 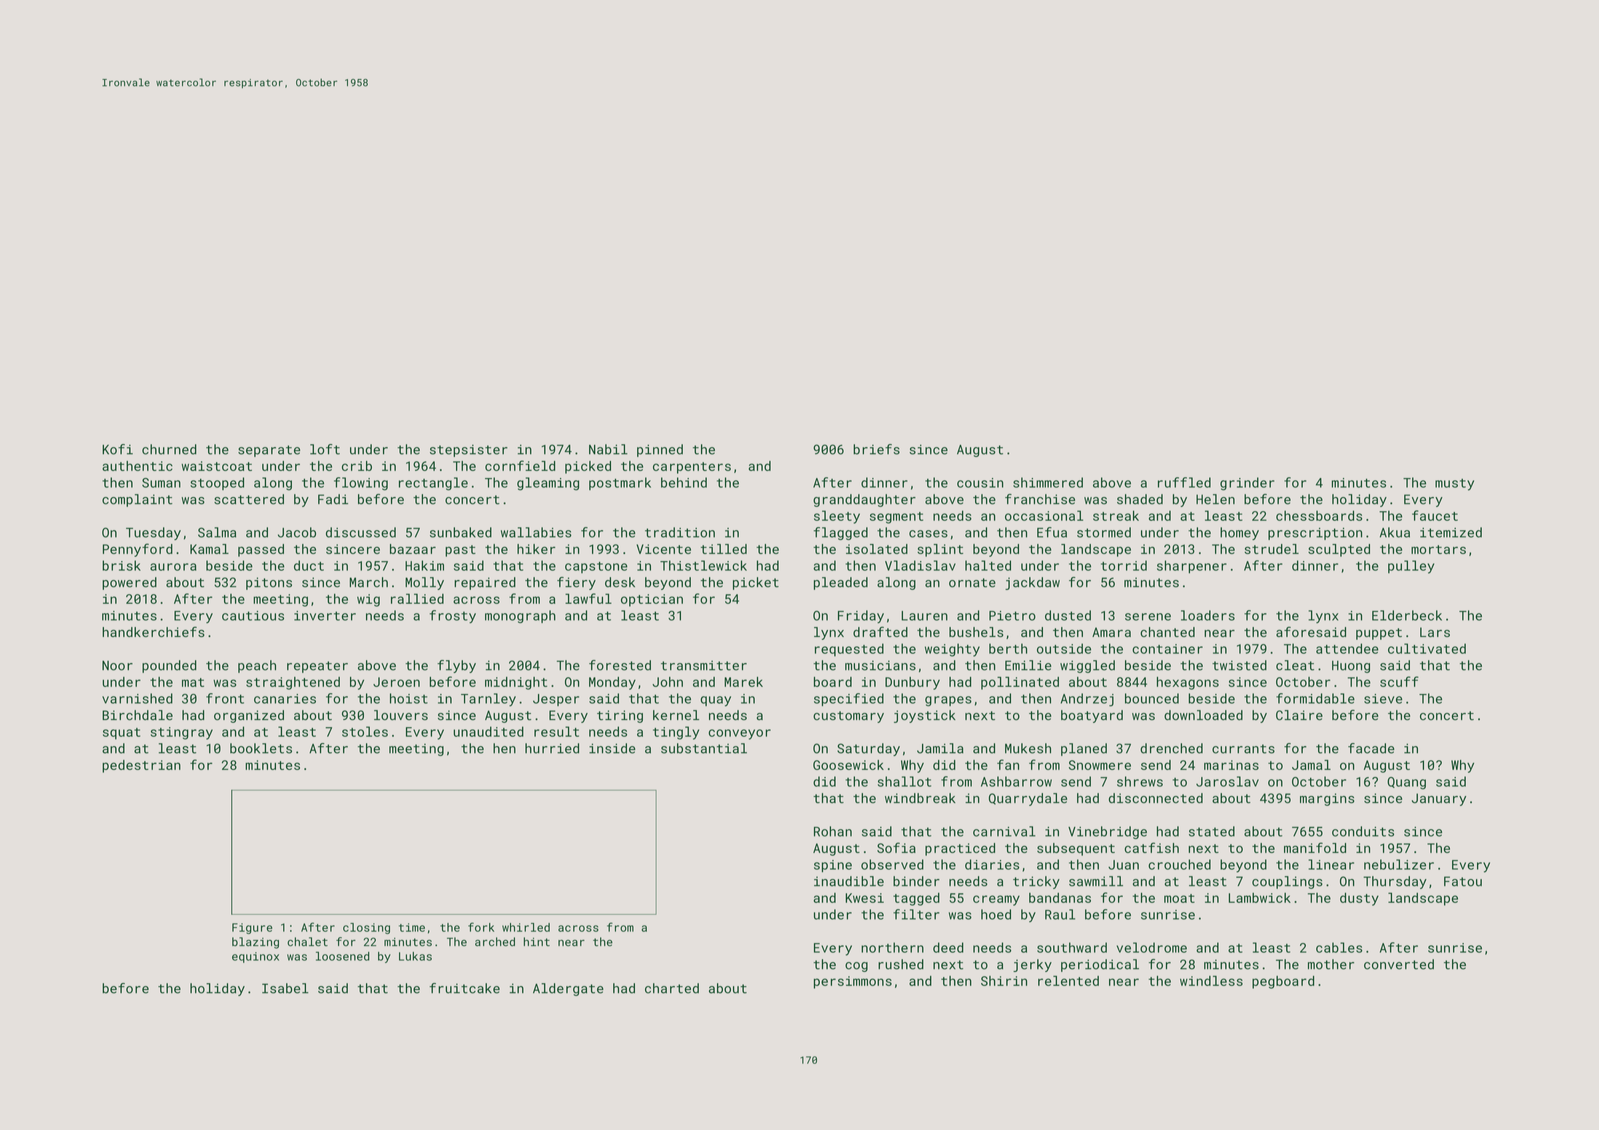 I want to click on bounced, so click(x=1152, y=698).
